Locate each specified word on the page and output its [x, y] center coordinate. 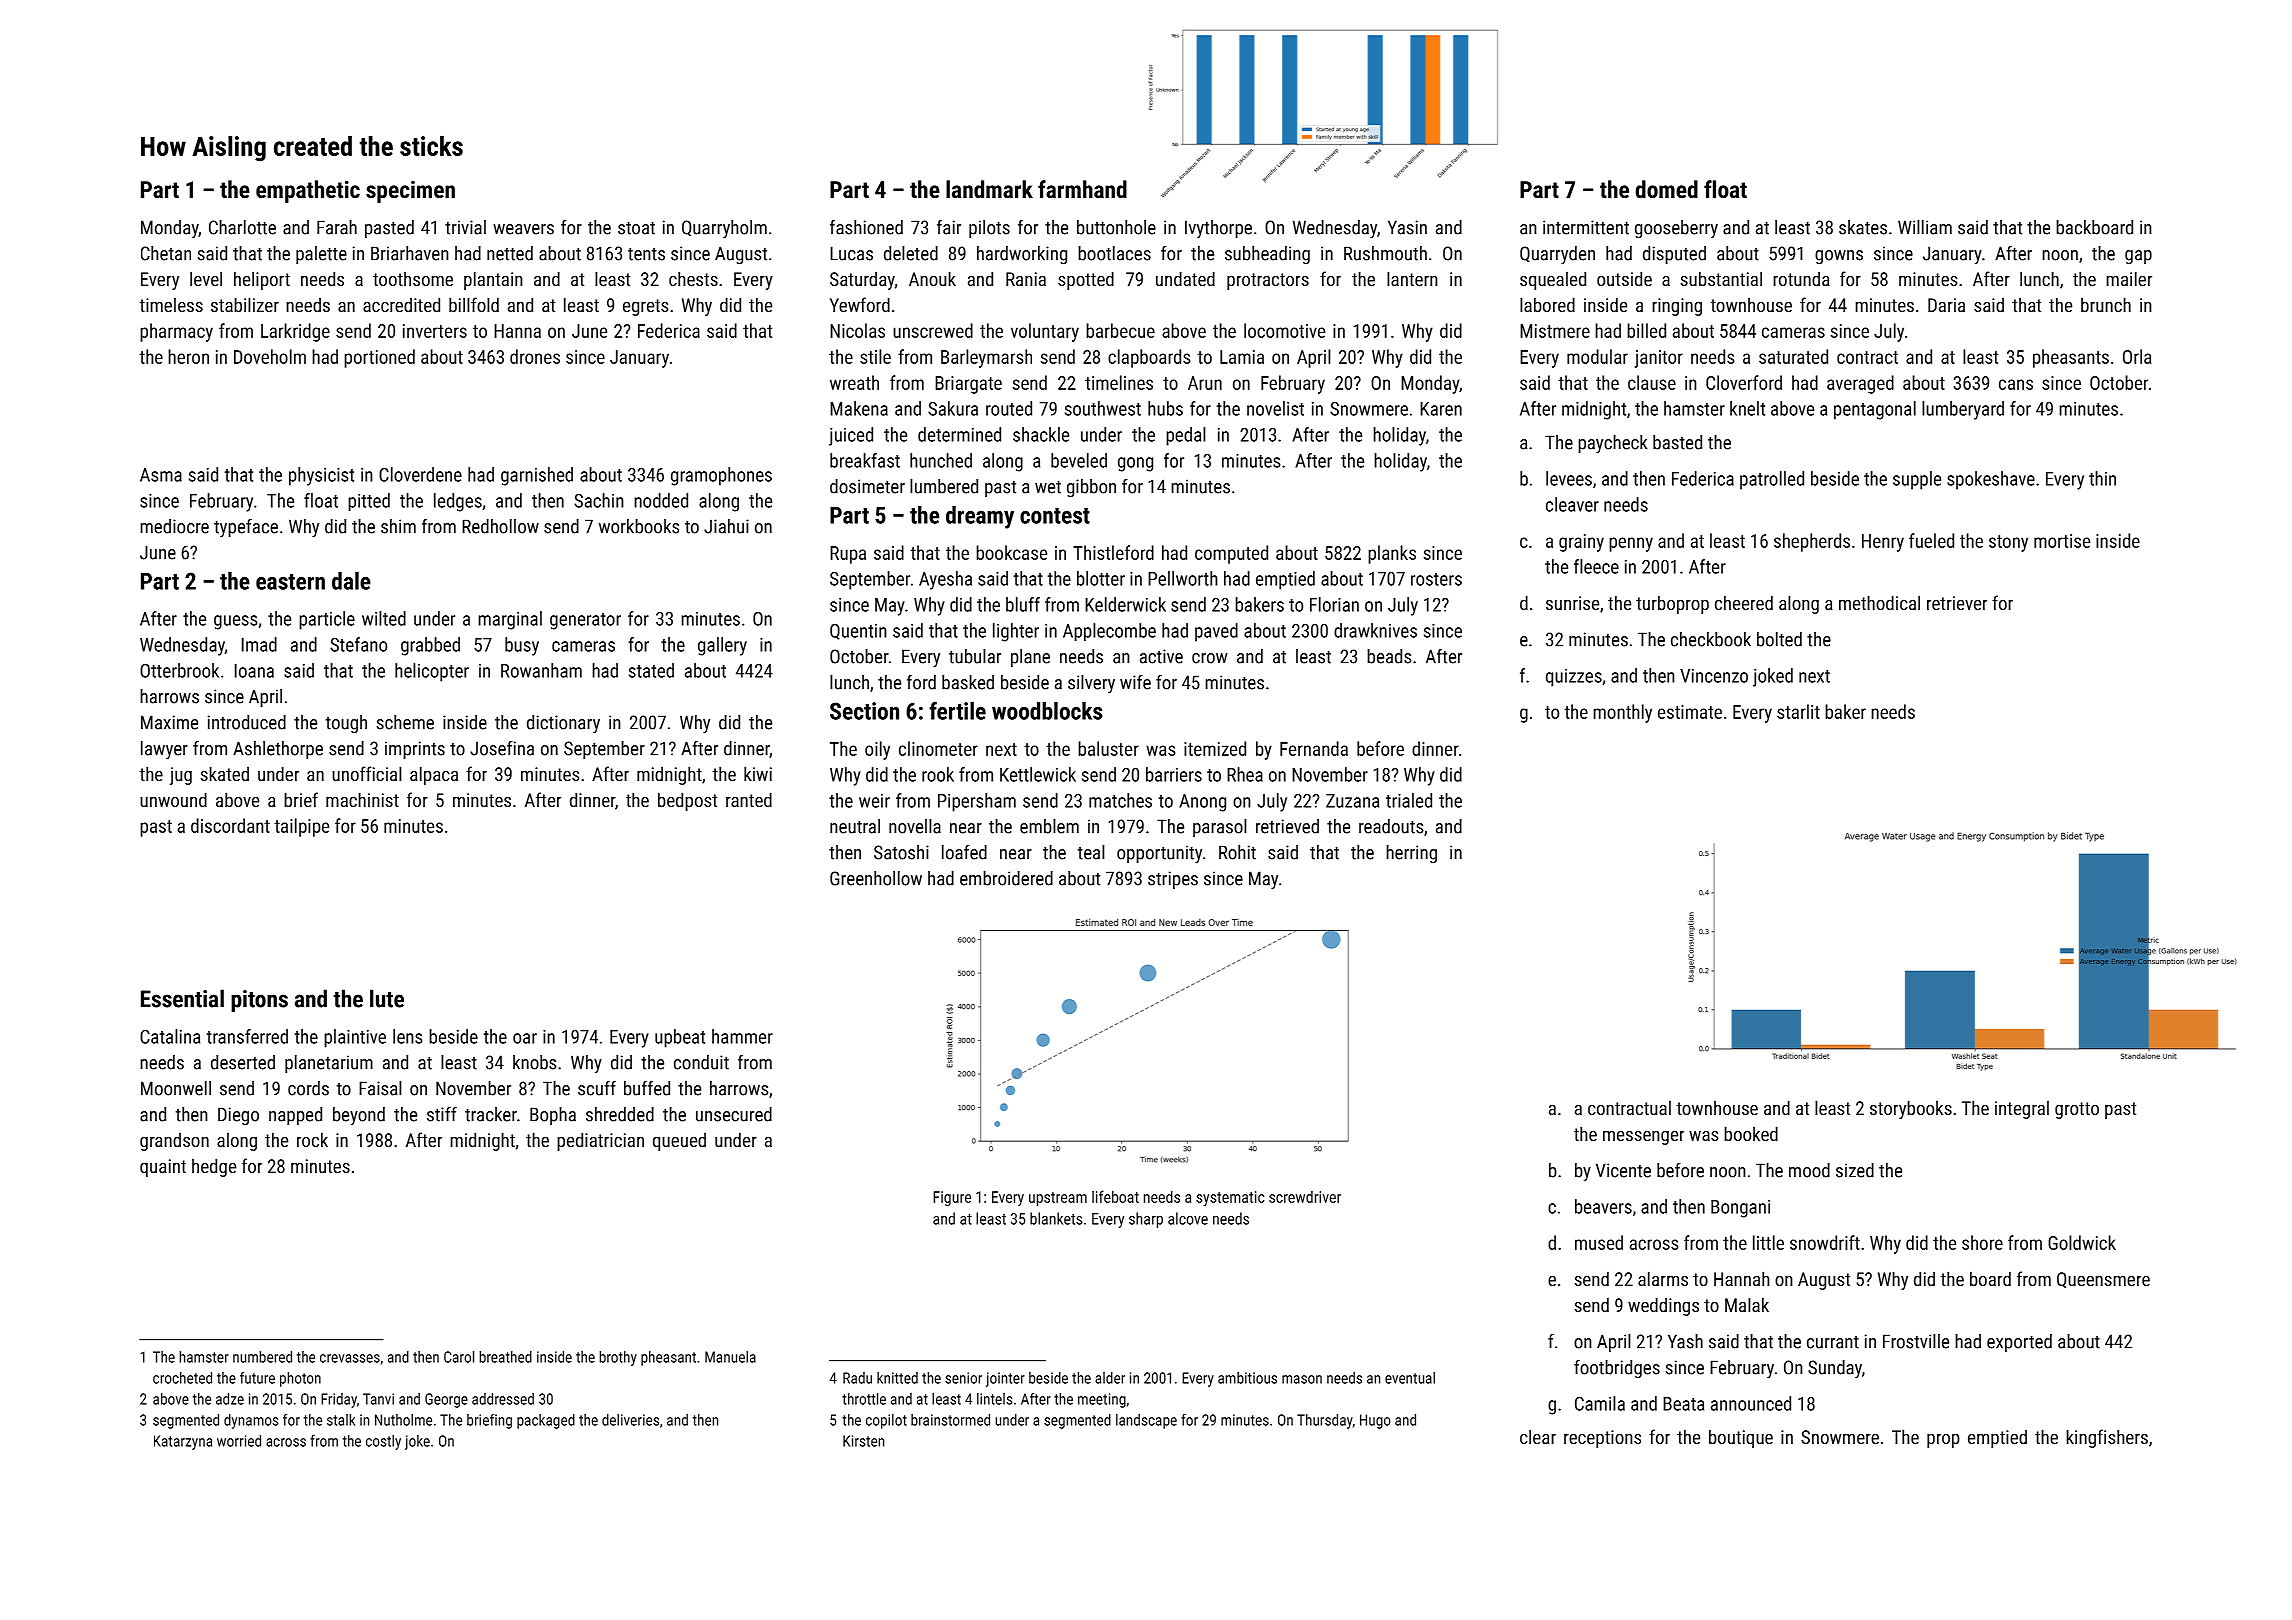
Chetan [166, 253]
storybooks [1911, 1109]
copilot [886, 1421]
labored [1547, 304]
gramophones [721, 476]
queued [679, 1141]
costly [383, 1442]
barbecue [1120, 330]
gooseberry [1676, 229]
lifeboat [1115, 1196]
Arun [1205, 383]
